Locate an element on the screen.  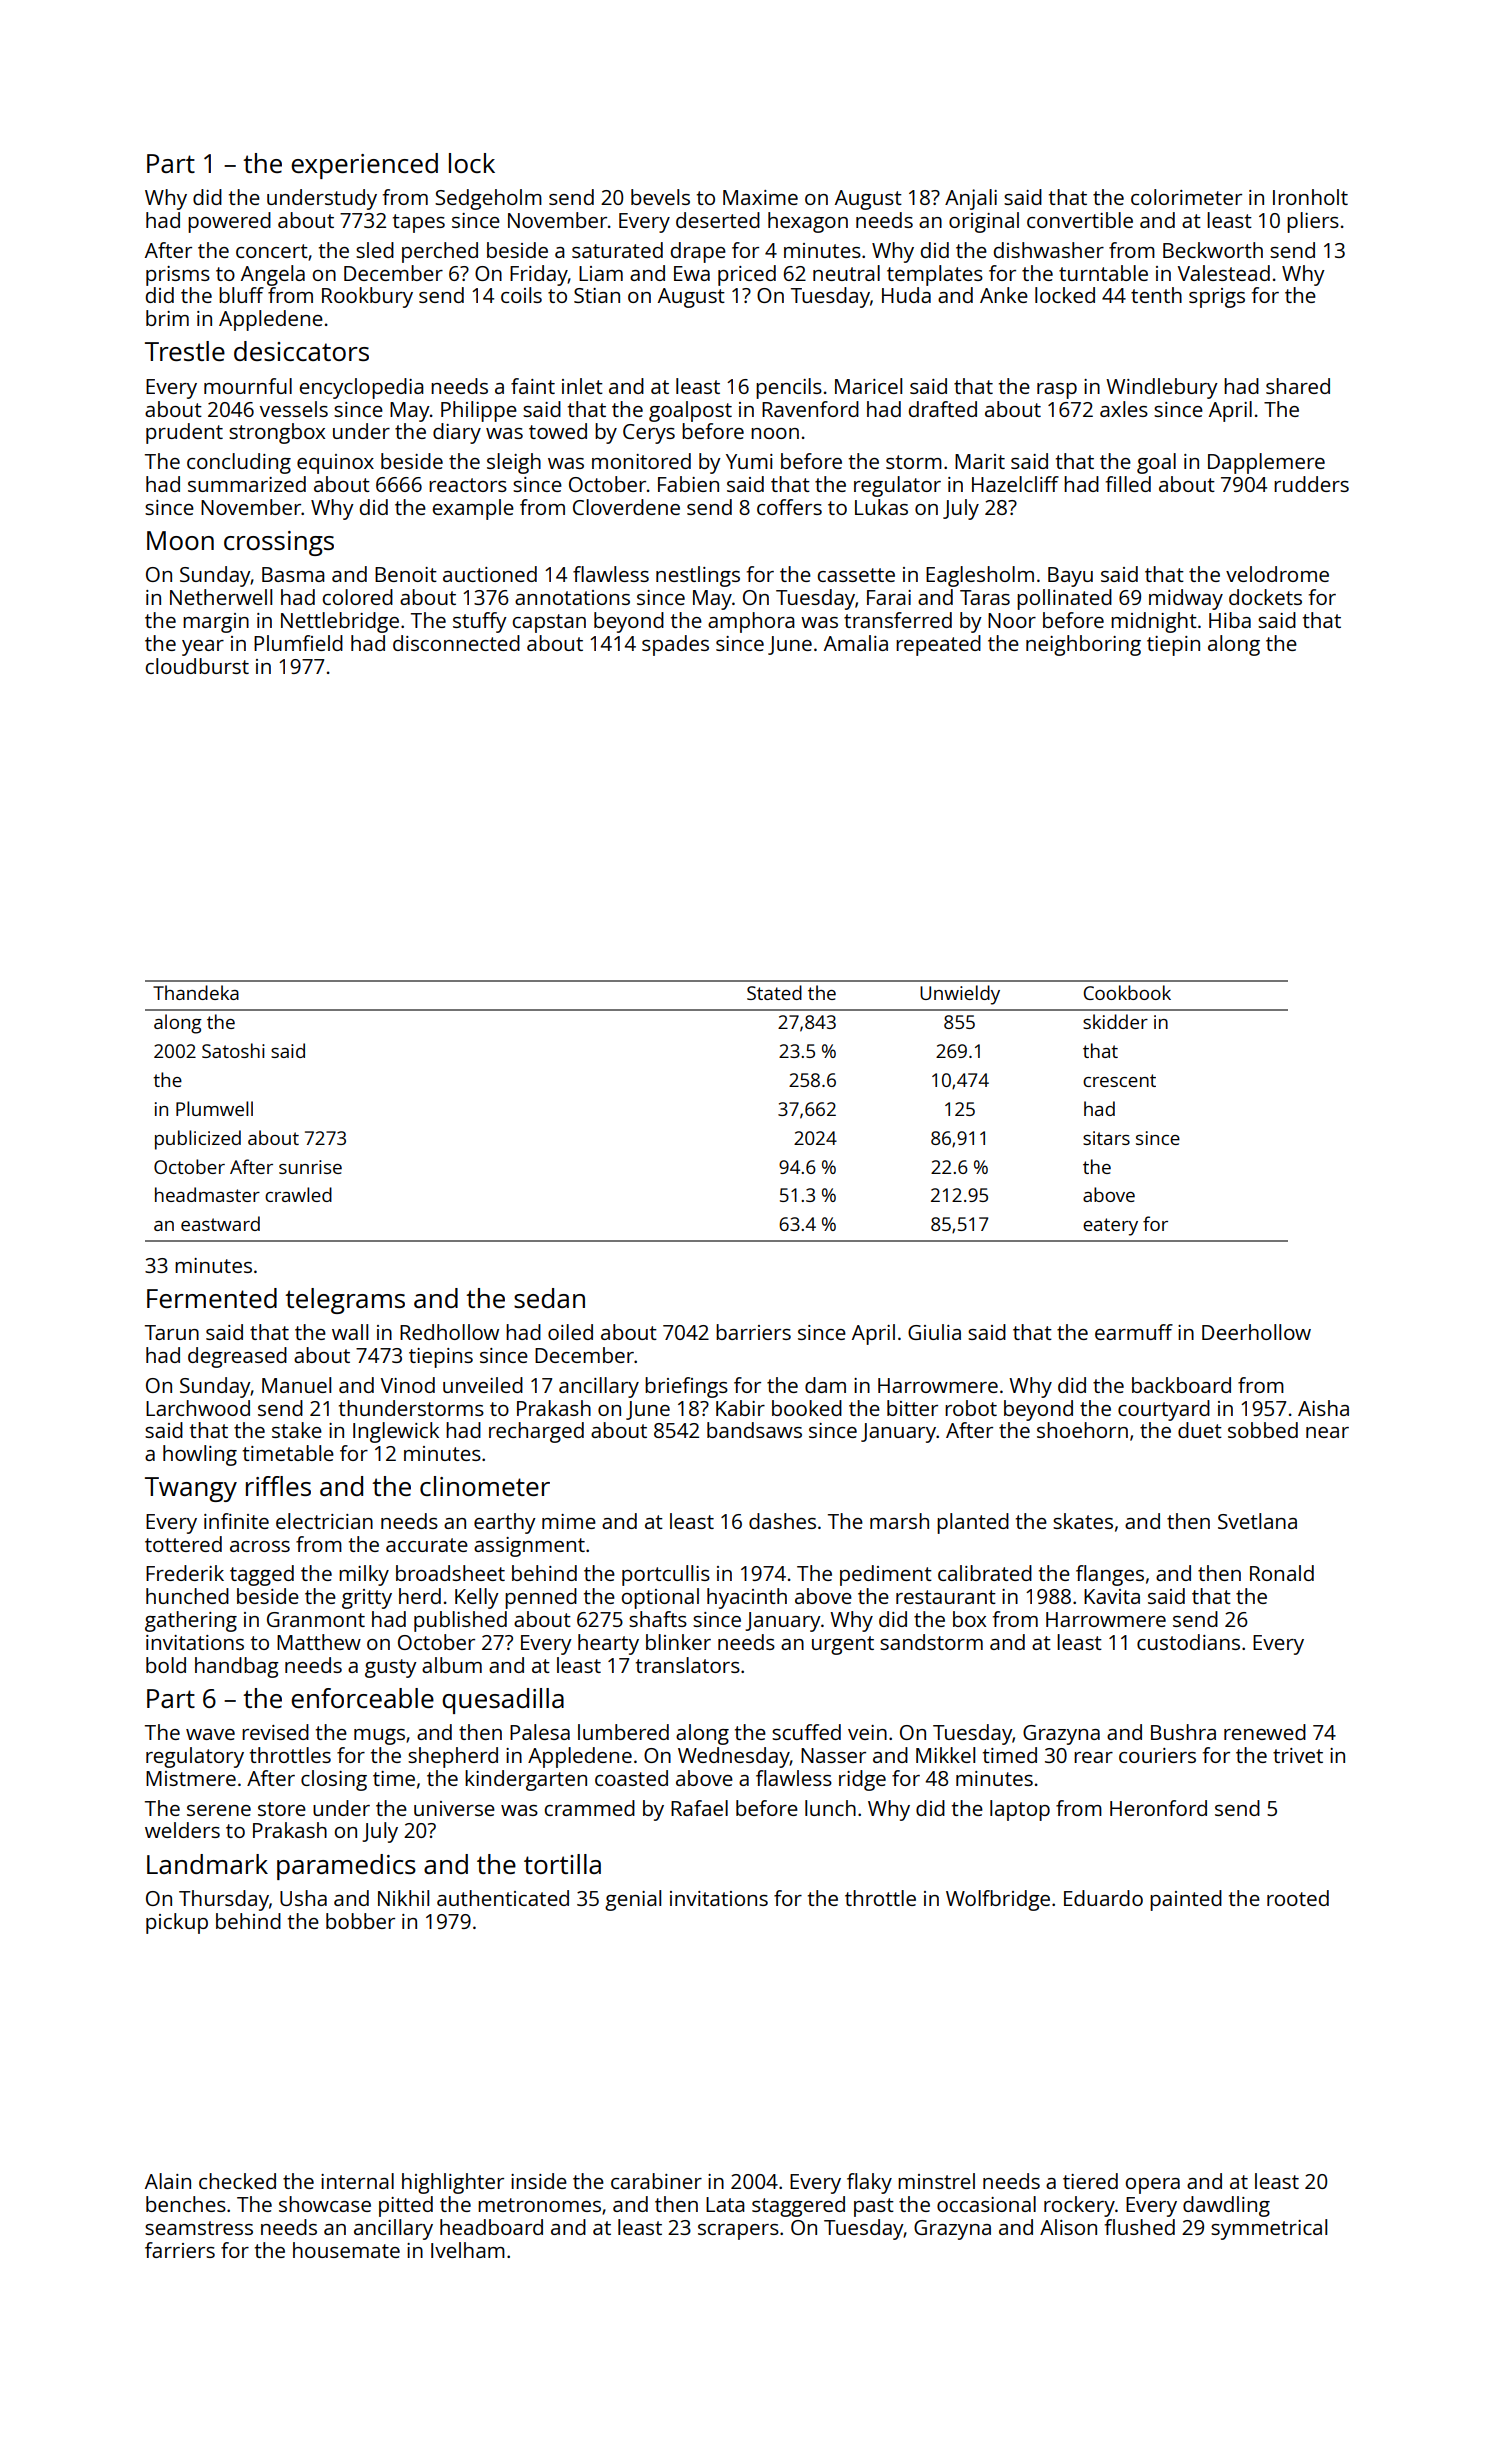
farriers is located at coordinates (180, 2250).
